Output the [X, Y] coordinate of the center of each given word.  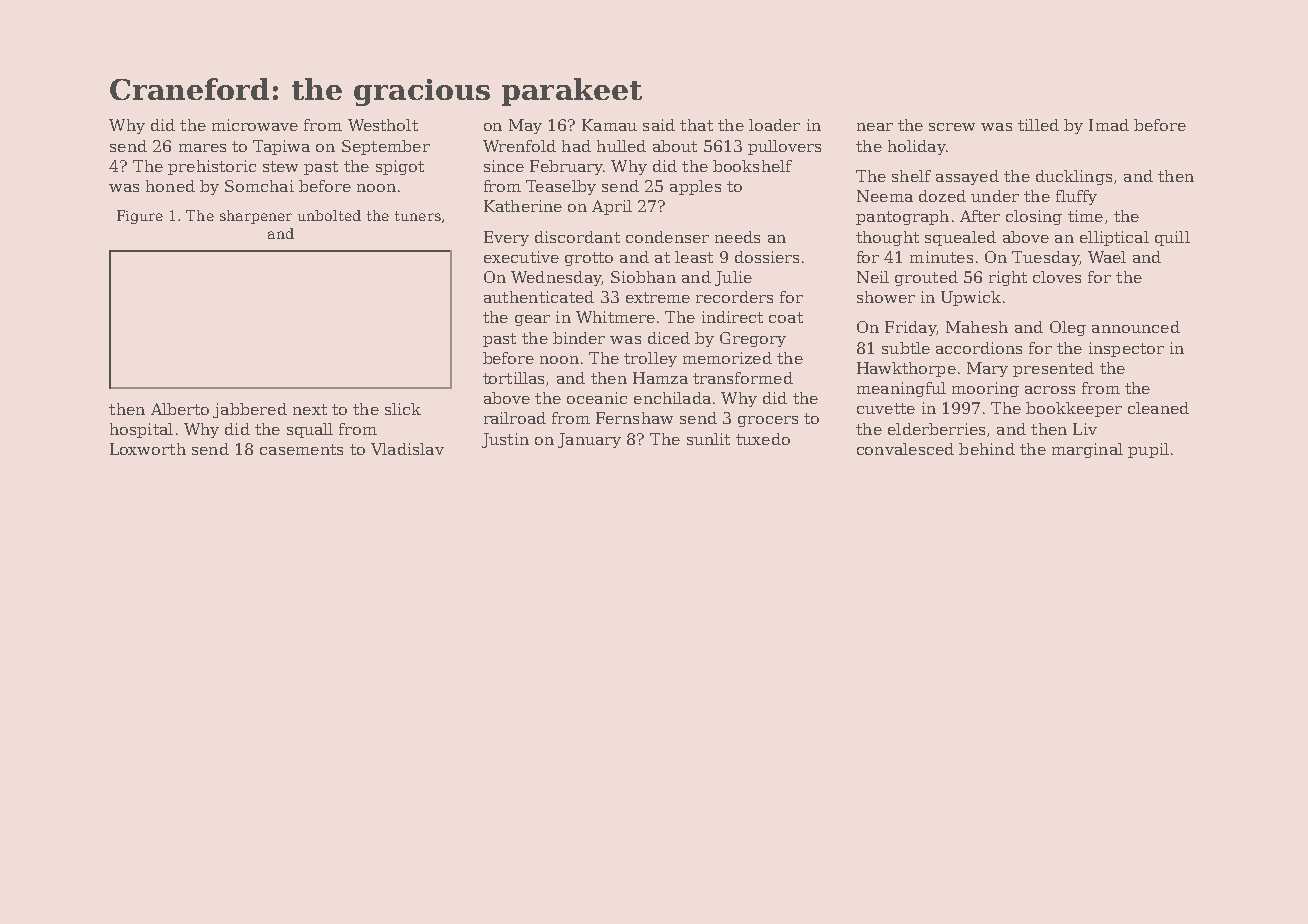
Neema [885, 196]
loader [774, 125]
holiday [916, 147]
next [310, 409]
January [589, 440]
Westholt [383, 125]
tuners [418, 216]
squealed [960, 238]
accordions [979, 348]
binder [579, 338]
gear [532, 320]
